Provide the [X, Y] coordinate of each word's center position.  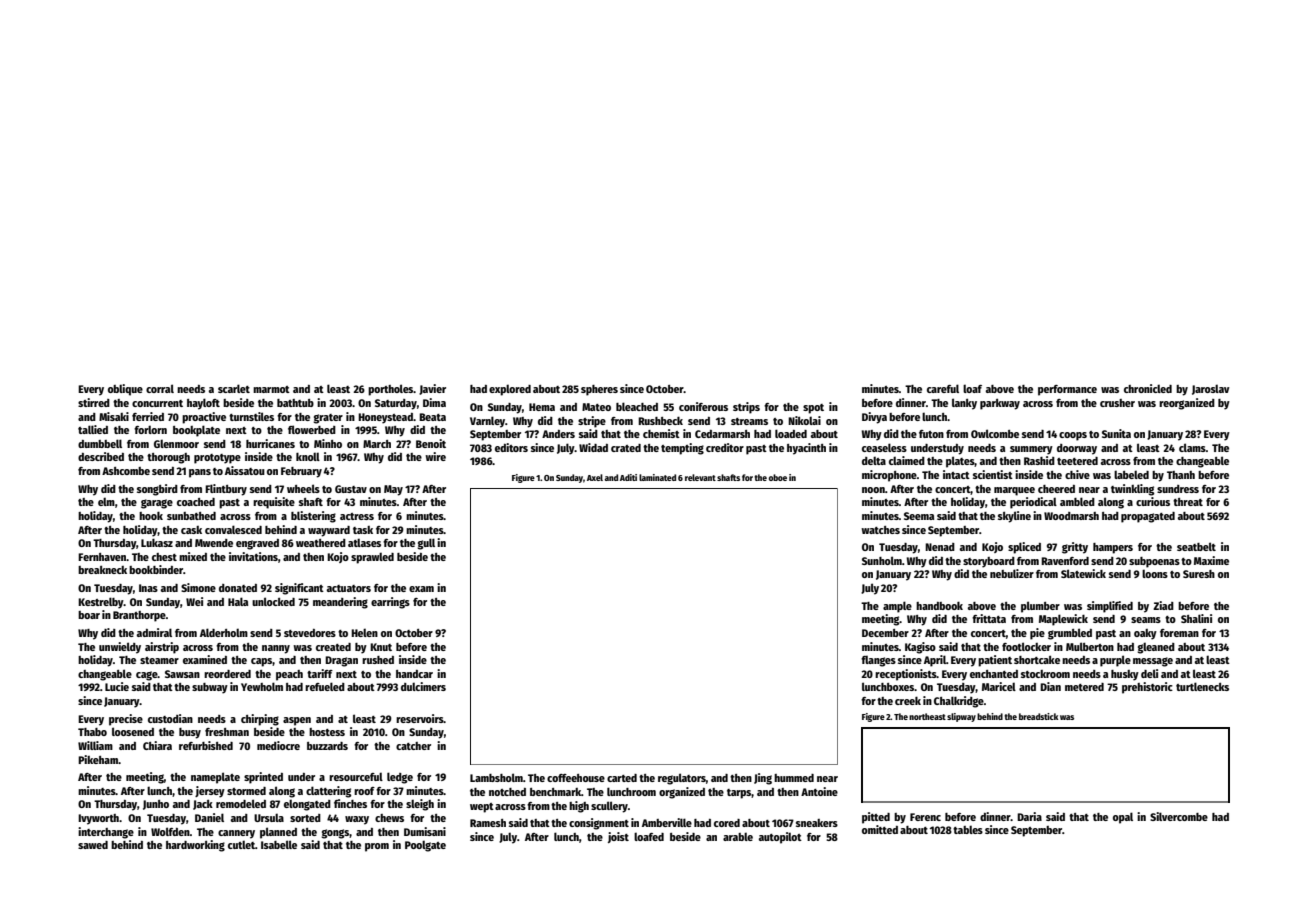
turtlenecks [1202, 686]
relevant [700, 477]
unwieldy [120, 648]
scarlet [234, 388]
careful [943, 388]
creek [908, 700]
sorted [305, 818]
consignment [599, 824]
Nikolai [804, 420]
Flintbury [226, 490]
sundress [1178, 489]
